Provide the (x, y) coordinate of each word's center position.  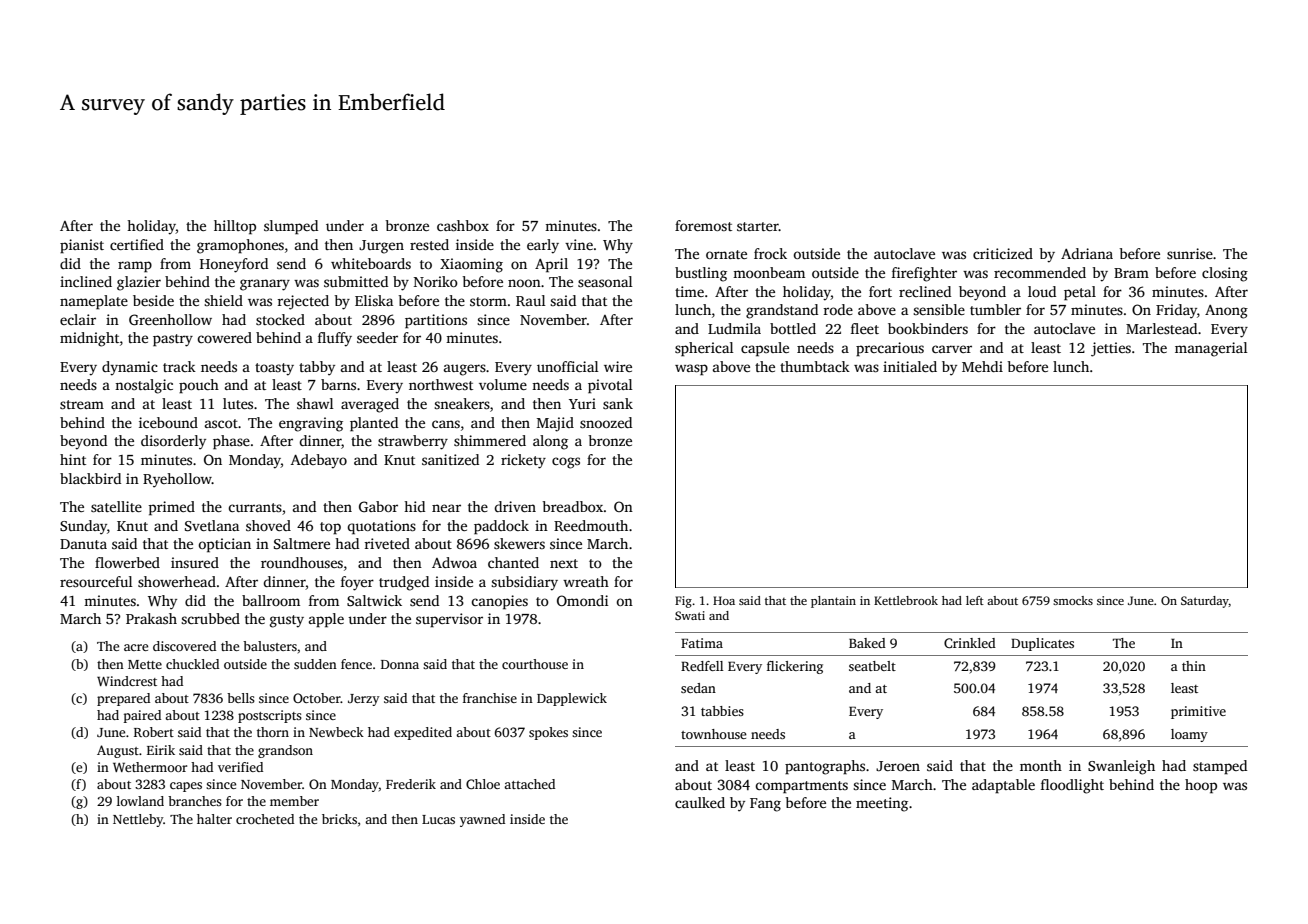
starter (758, 226)
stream (82, 404)
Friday (1176, 311)
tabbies (722, 711)
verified (240, 767)
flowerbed (127, 562)
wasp (691, 370)
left (975, 600)
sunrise (1190, 253)
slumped (291, 227)
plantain (833, 602)
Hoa (724, 600)
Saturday (1205, 602)
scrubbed (210, 618)
